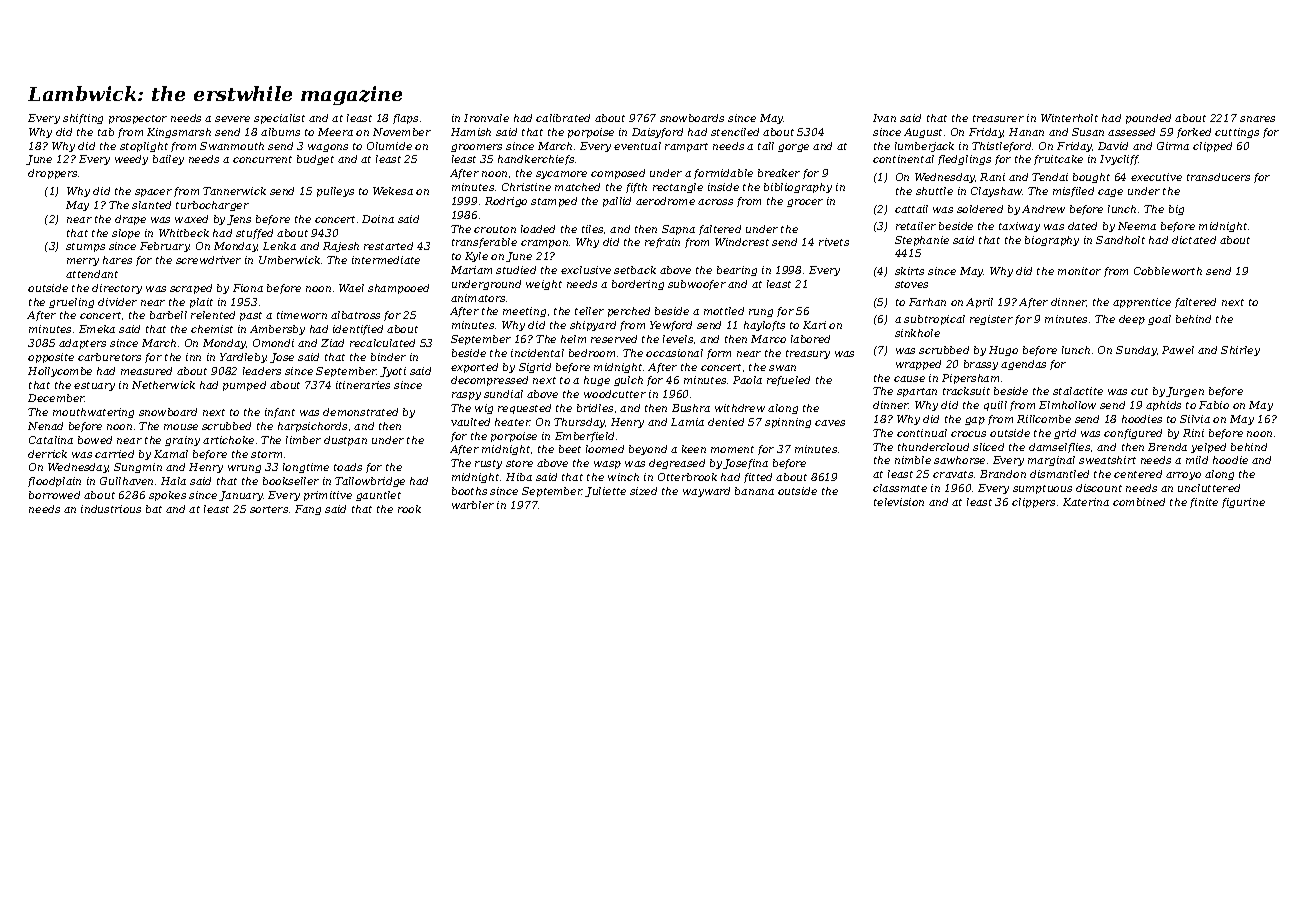 The width and height of the screenshot is (1308, 924). I want to click on sorters, so click(269, 509).
